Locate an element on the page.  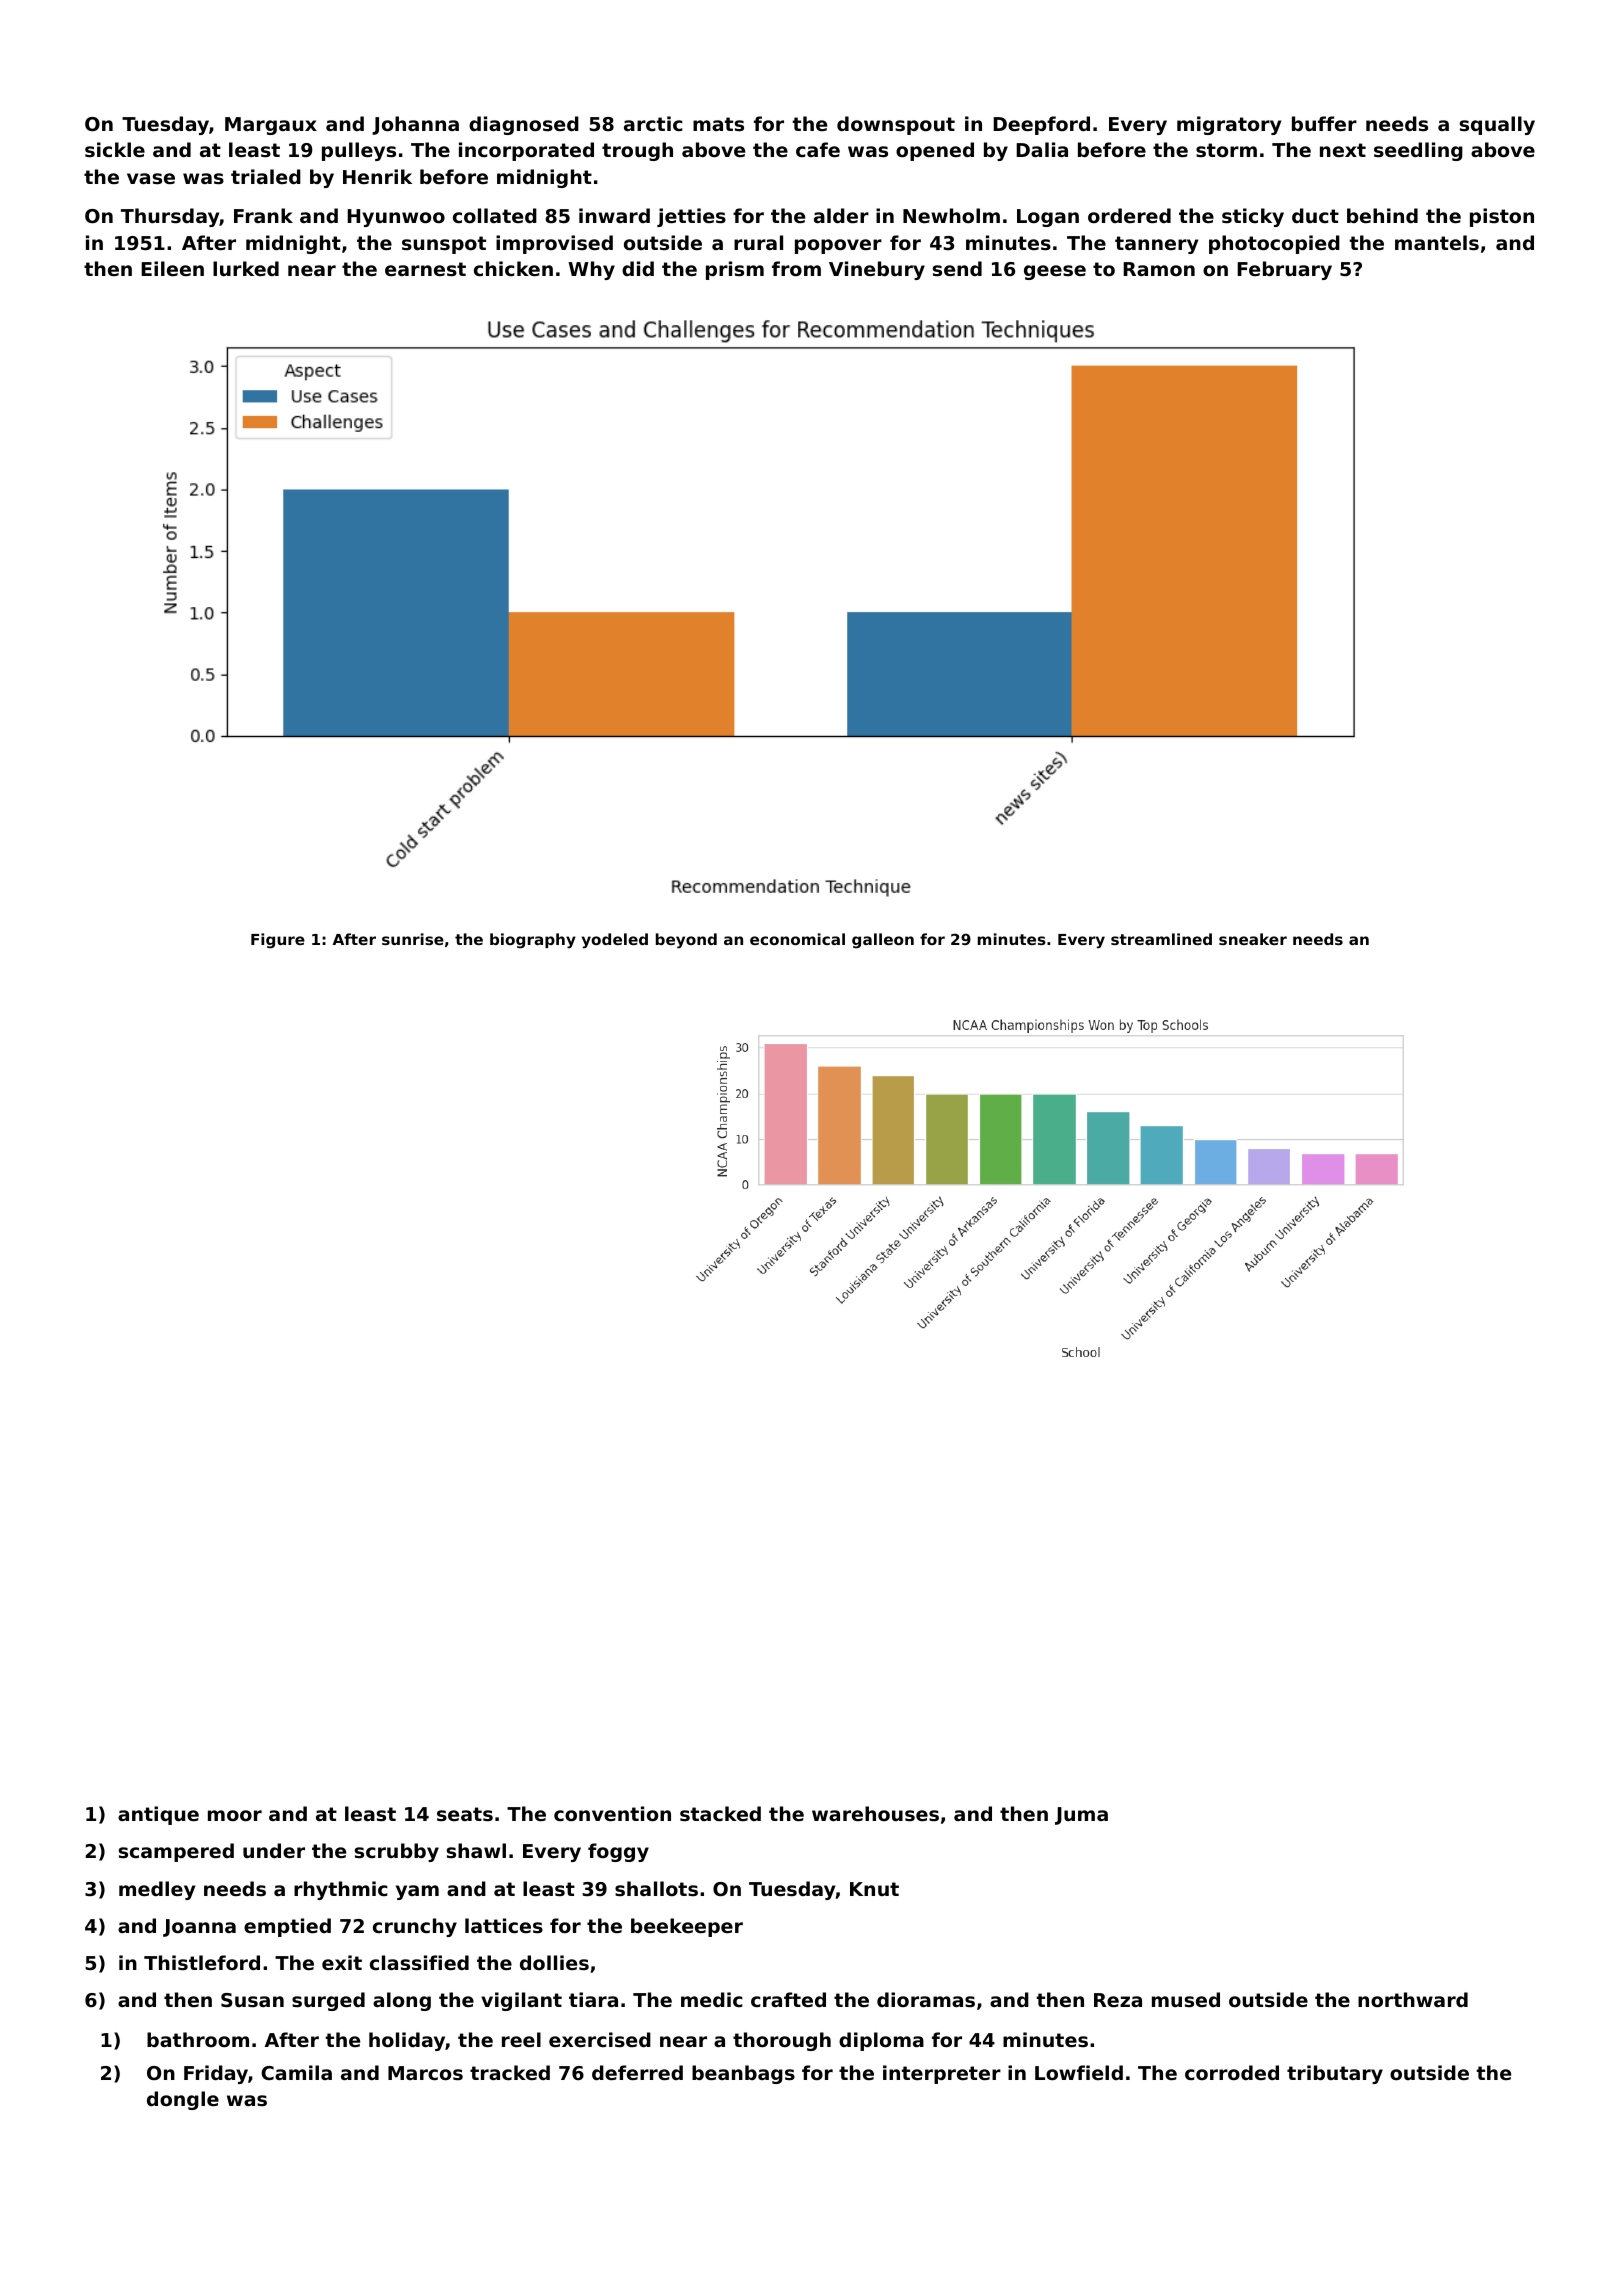
galleon is located at coordinates (883, 941).
